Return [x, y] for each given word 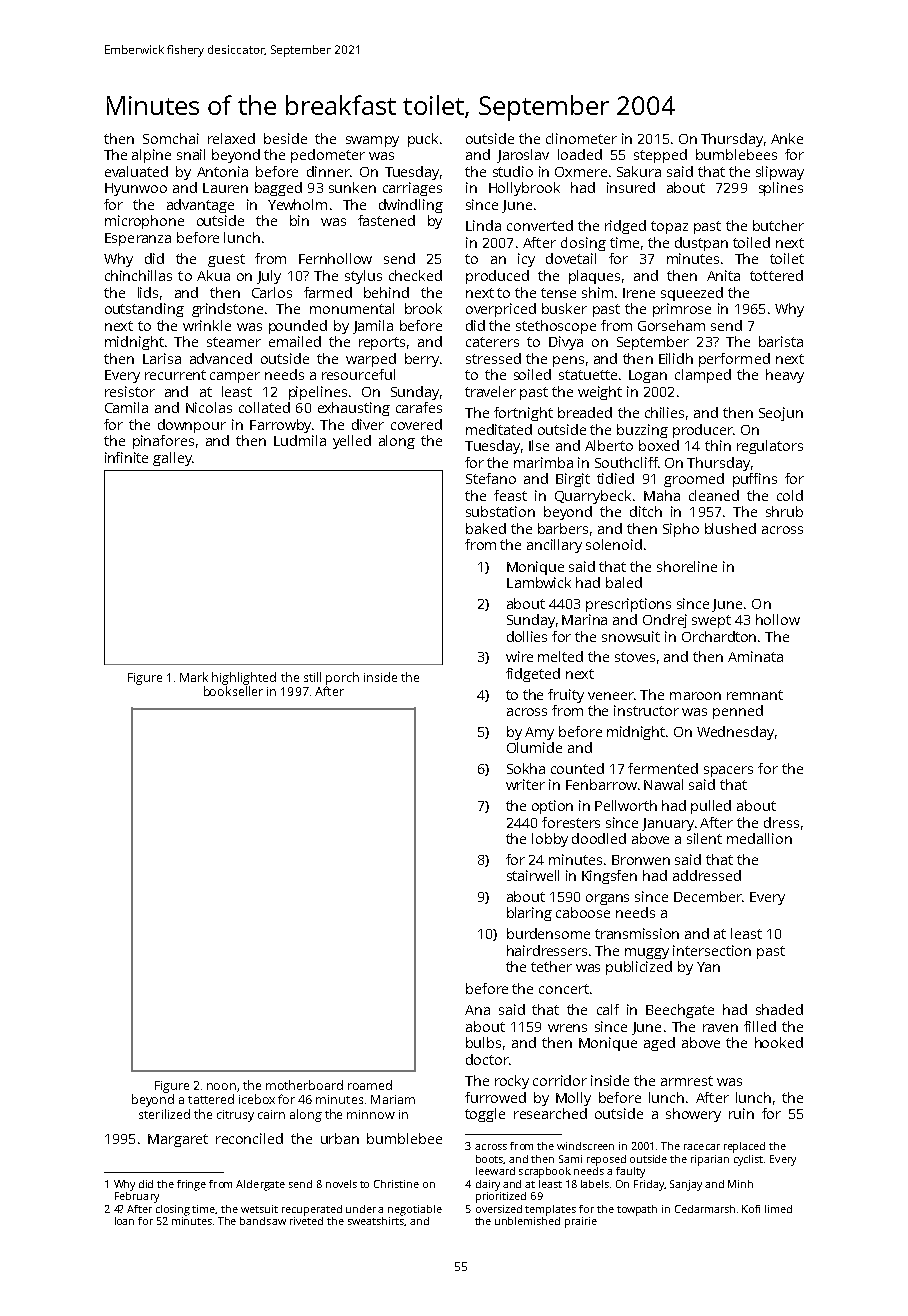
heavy [785, 376]
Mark [194, 677]
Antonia [222, 171]
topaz [669, 227]
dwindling [411, 206]
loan [124, 1221]
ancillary [554, 546]
